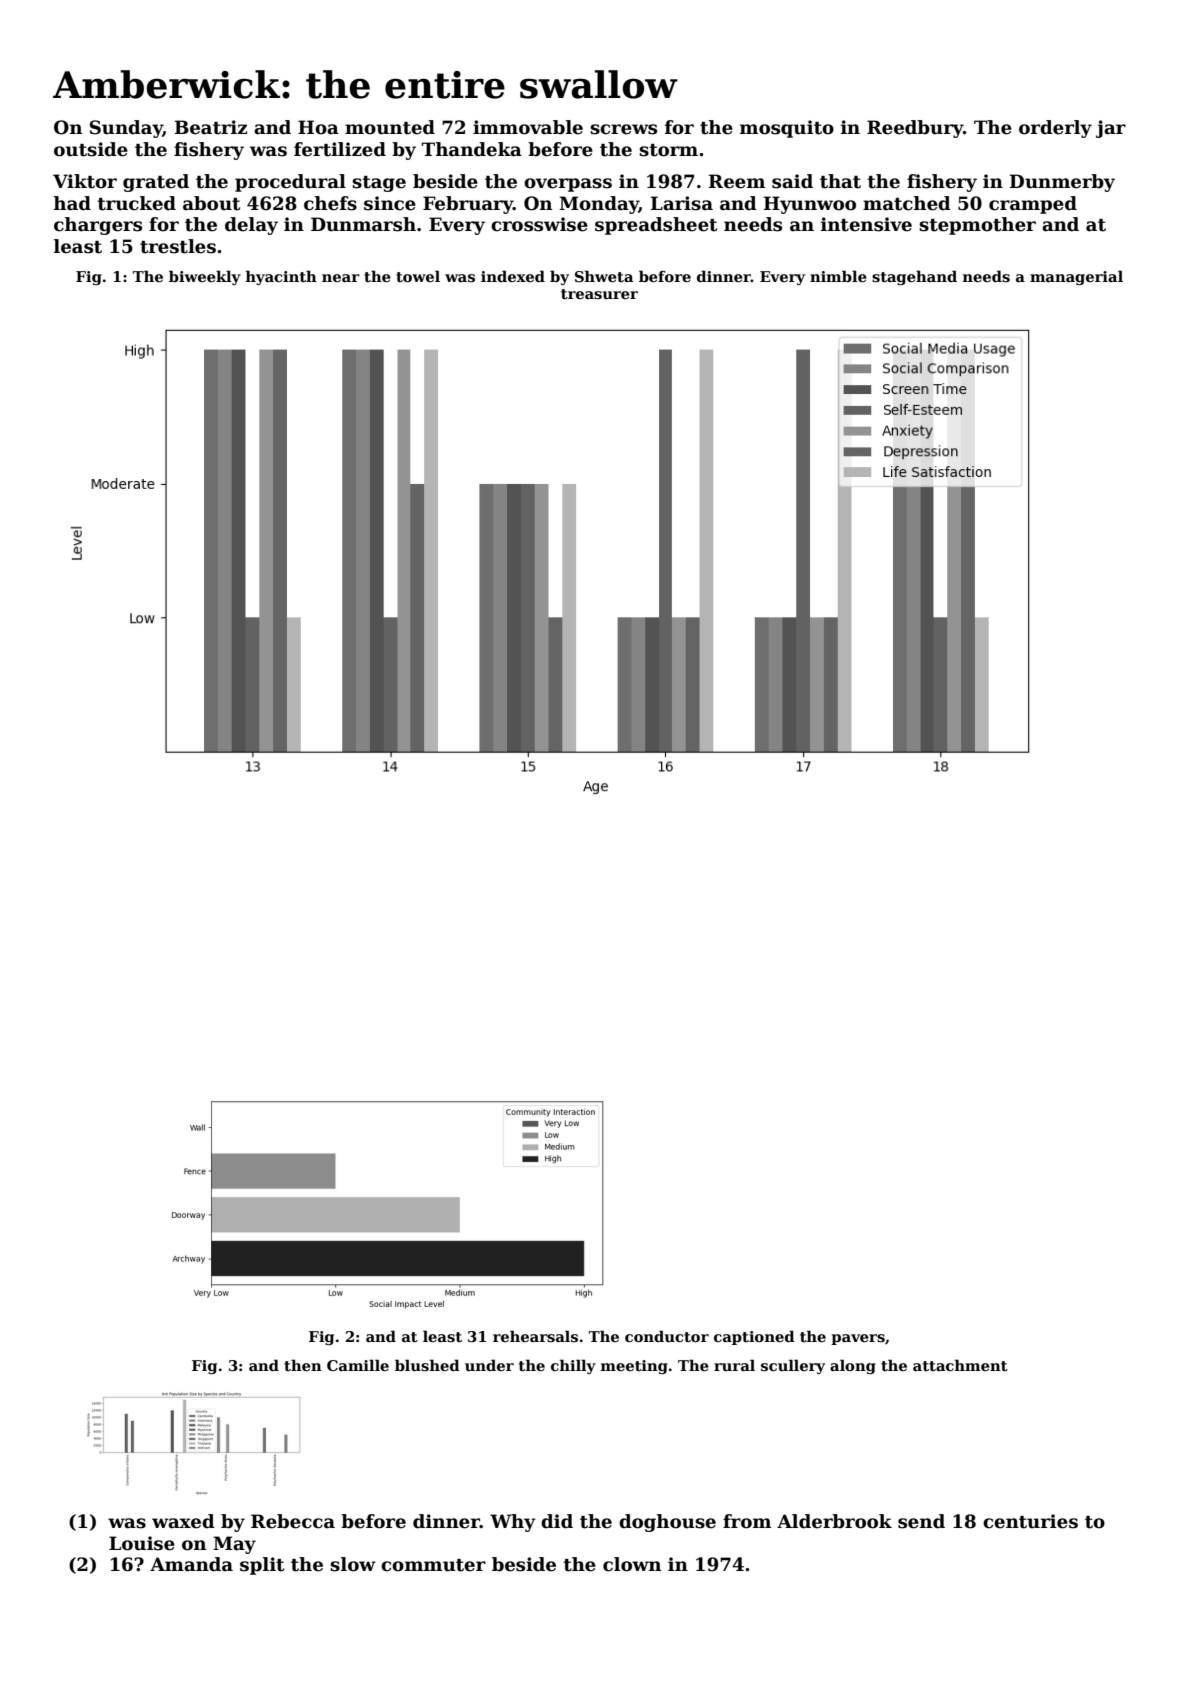 The width and height of the screenshot is (1199, 1695). I want to click on Reem, so click(737, 181).
